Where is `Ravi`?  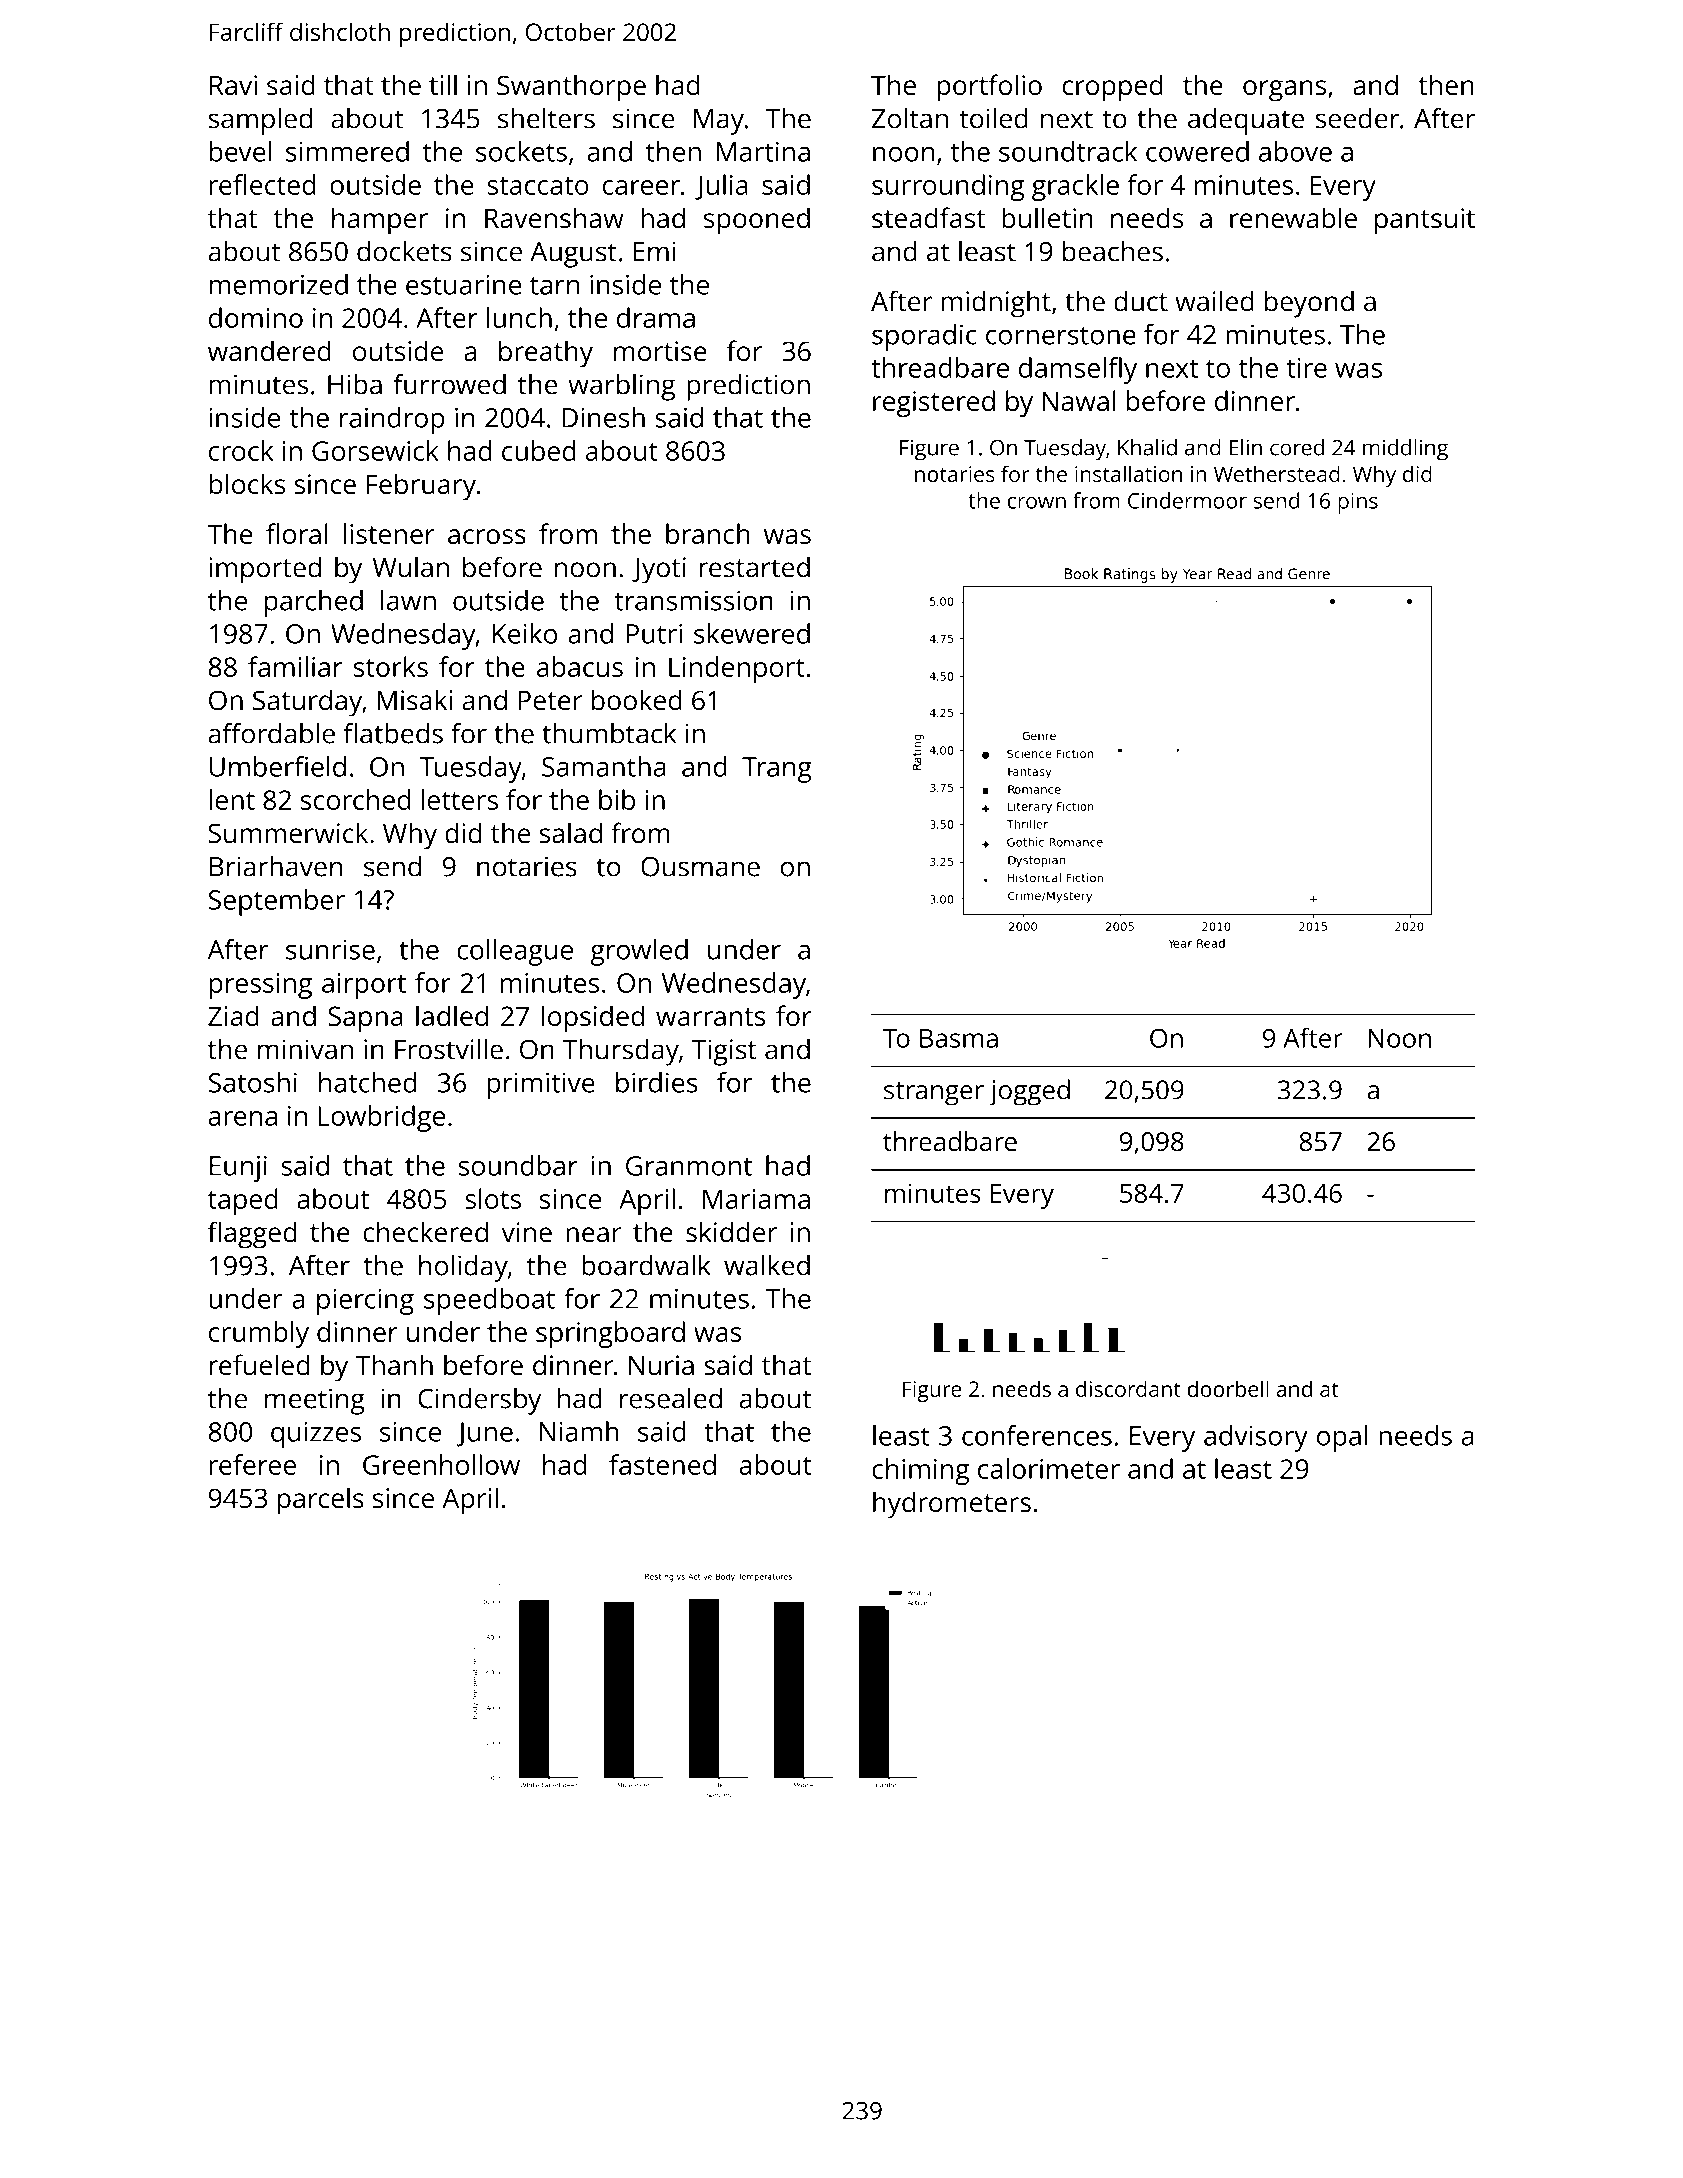 Ravi is located at coordinates (233, 85).
